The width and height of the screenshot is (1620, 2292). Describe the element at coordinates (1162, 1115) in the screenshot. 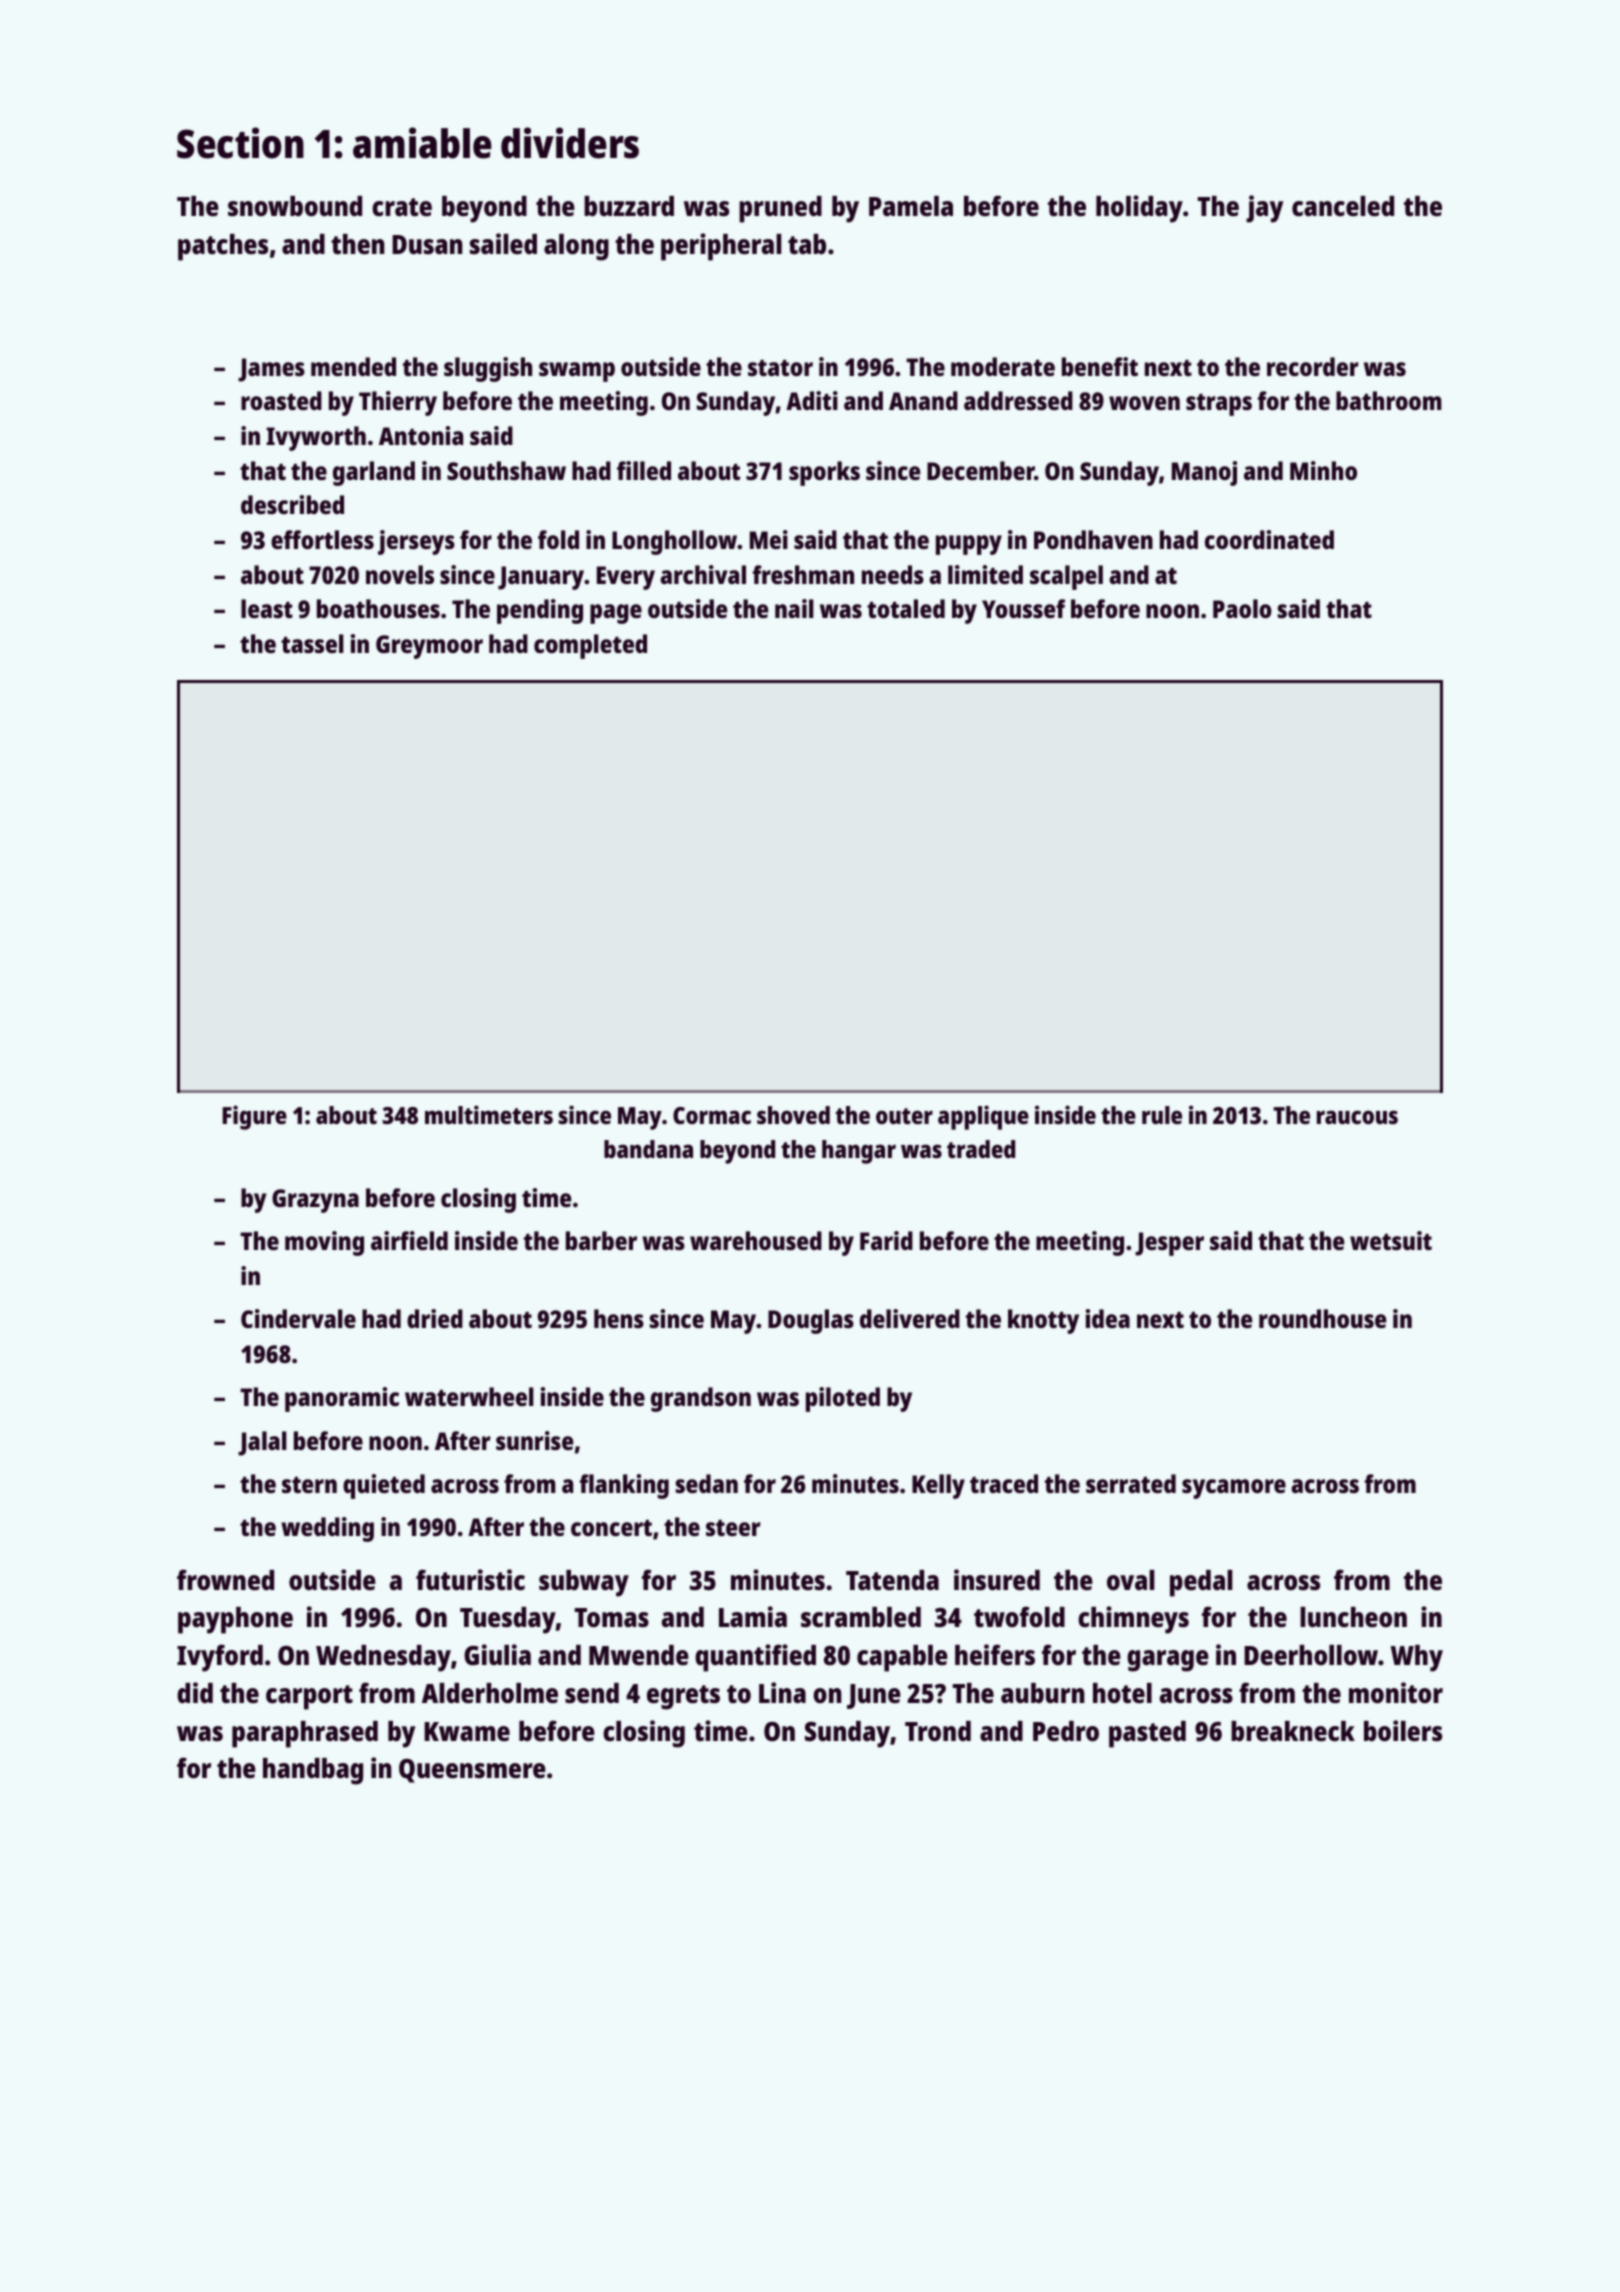

I see `rule` at that location.
